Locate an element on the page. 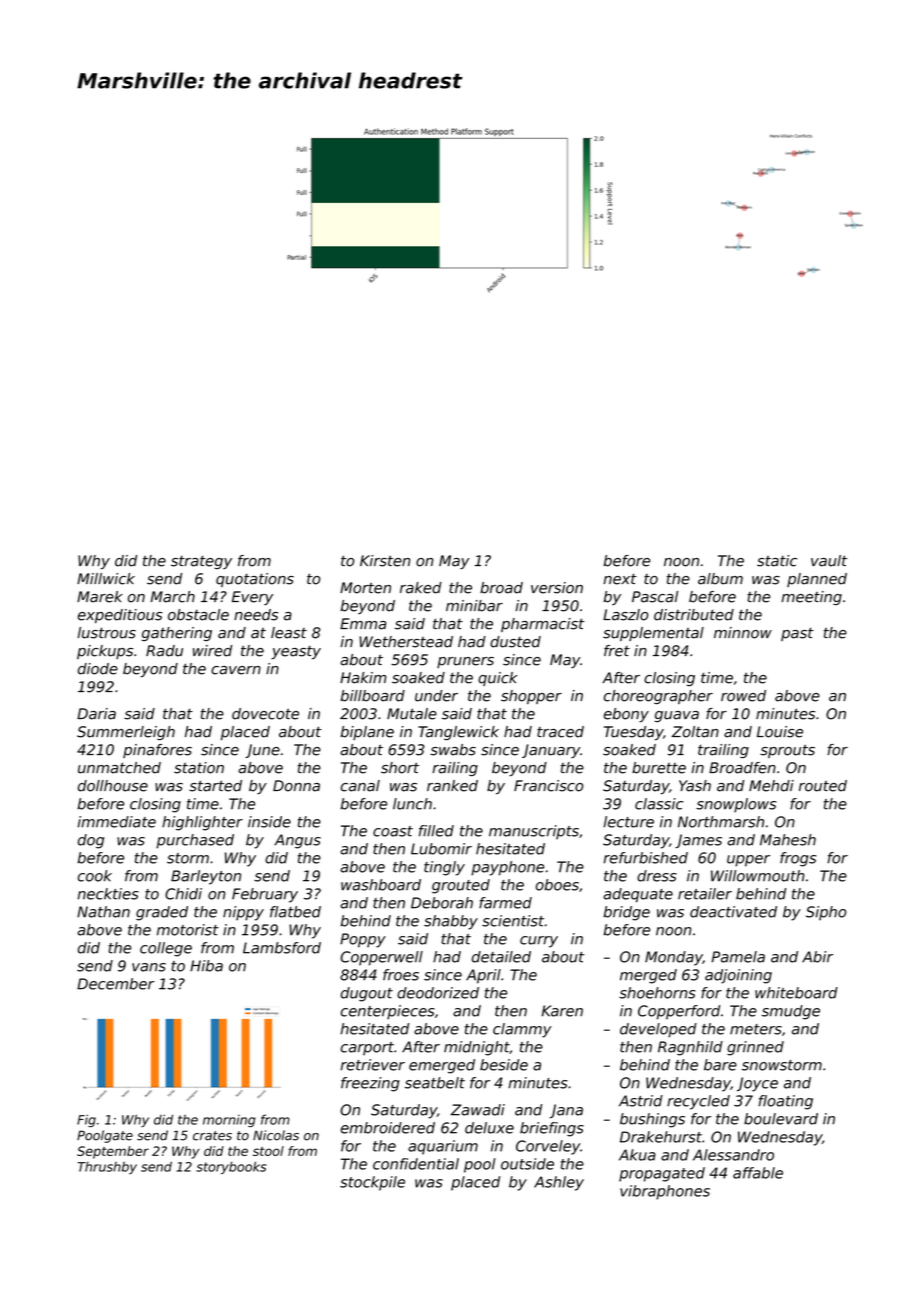 The height and width of the page is (1308, 924). Joyce is located at coordinates (757, 1084).
